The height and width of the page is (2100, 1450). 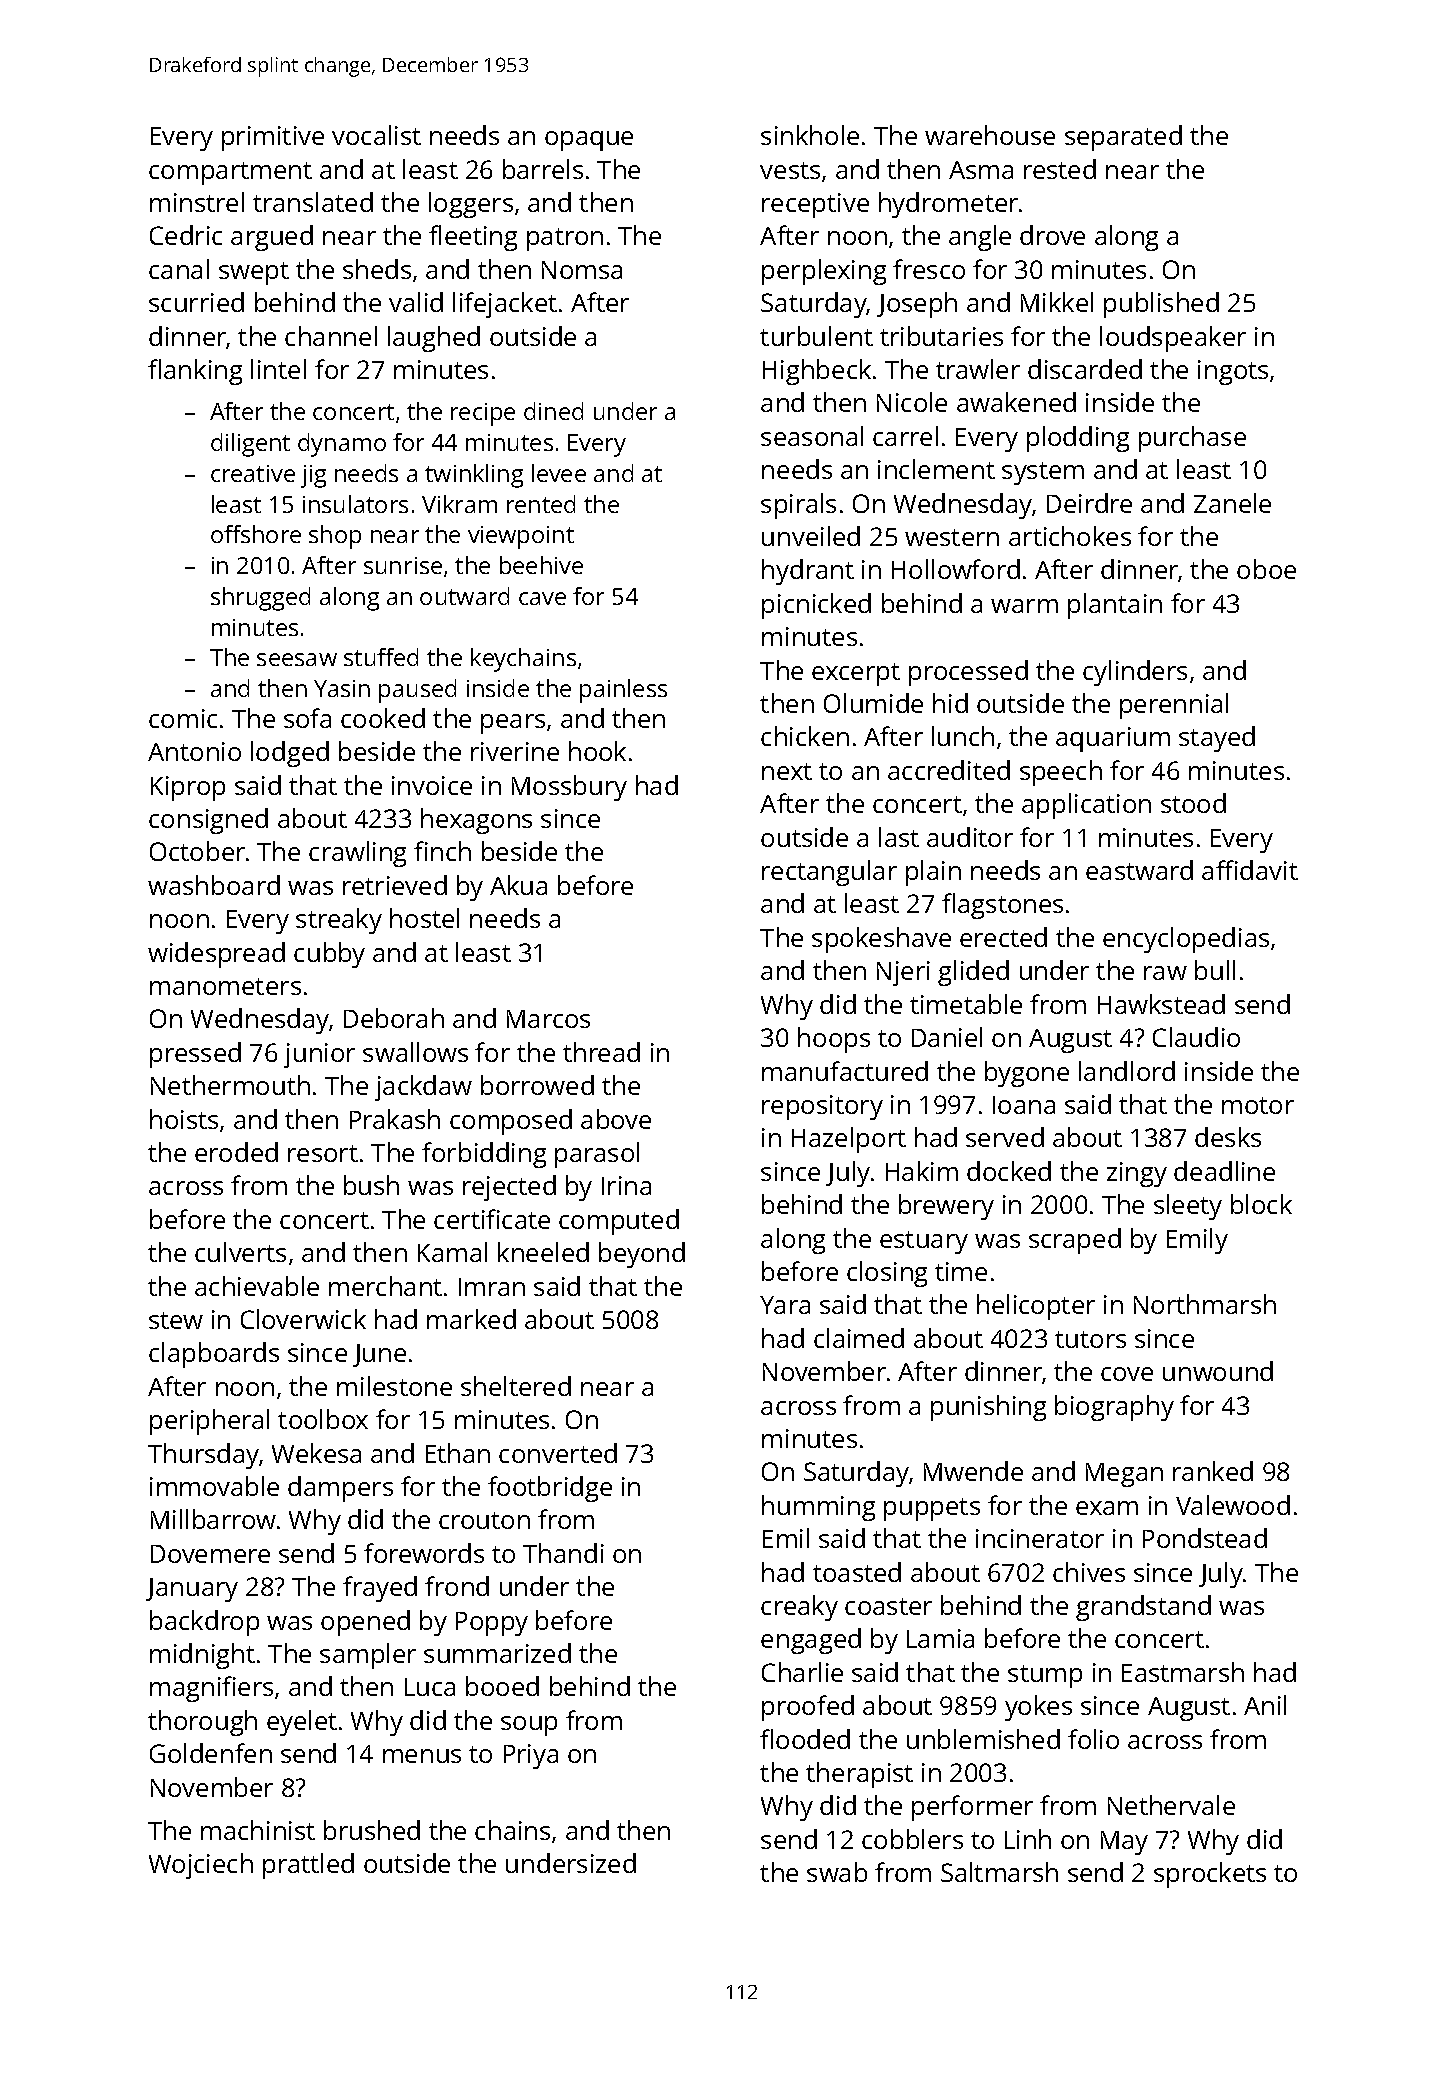 What do you see at coordinates (1193, 803) in the page?
I see `stood` at bounding box center [1193, 803].
